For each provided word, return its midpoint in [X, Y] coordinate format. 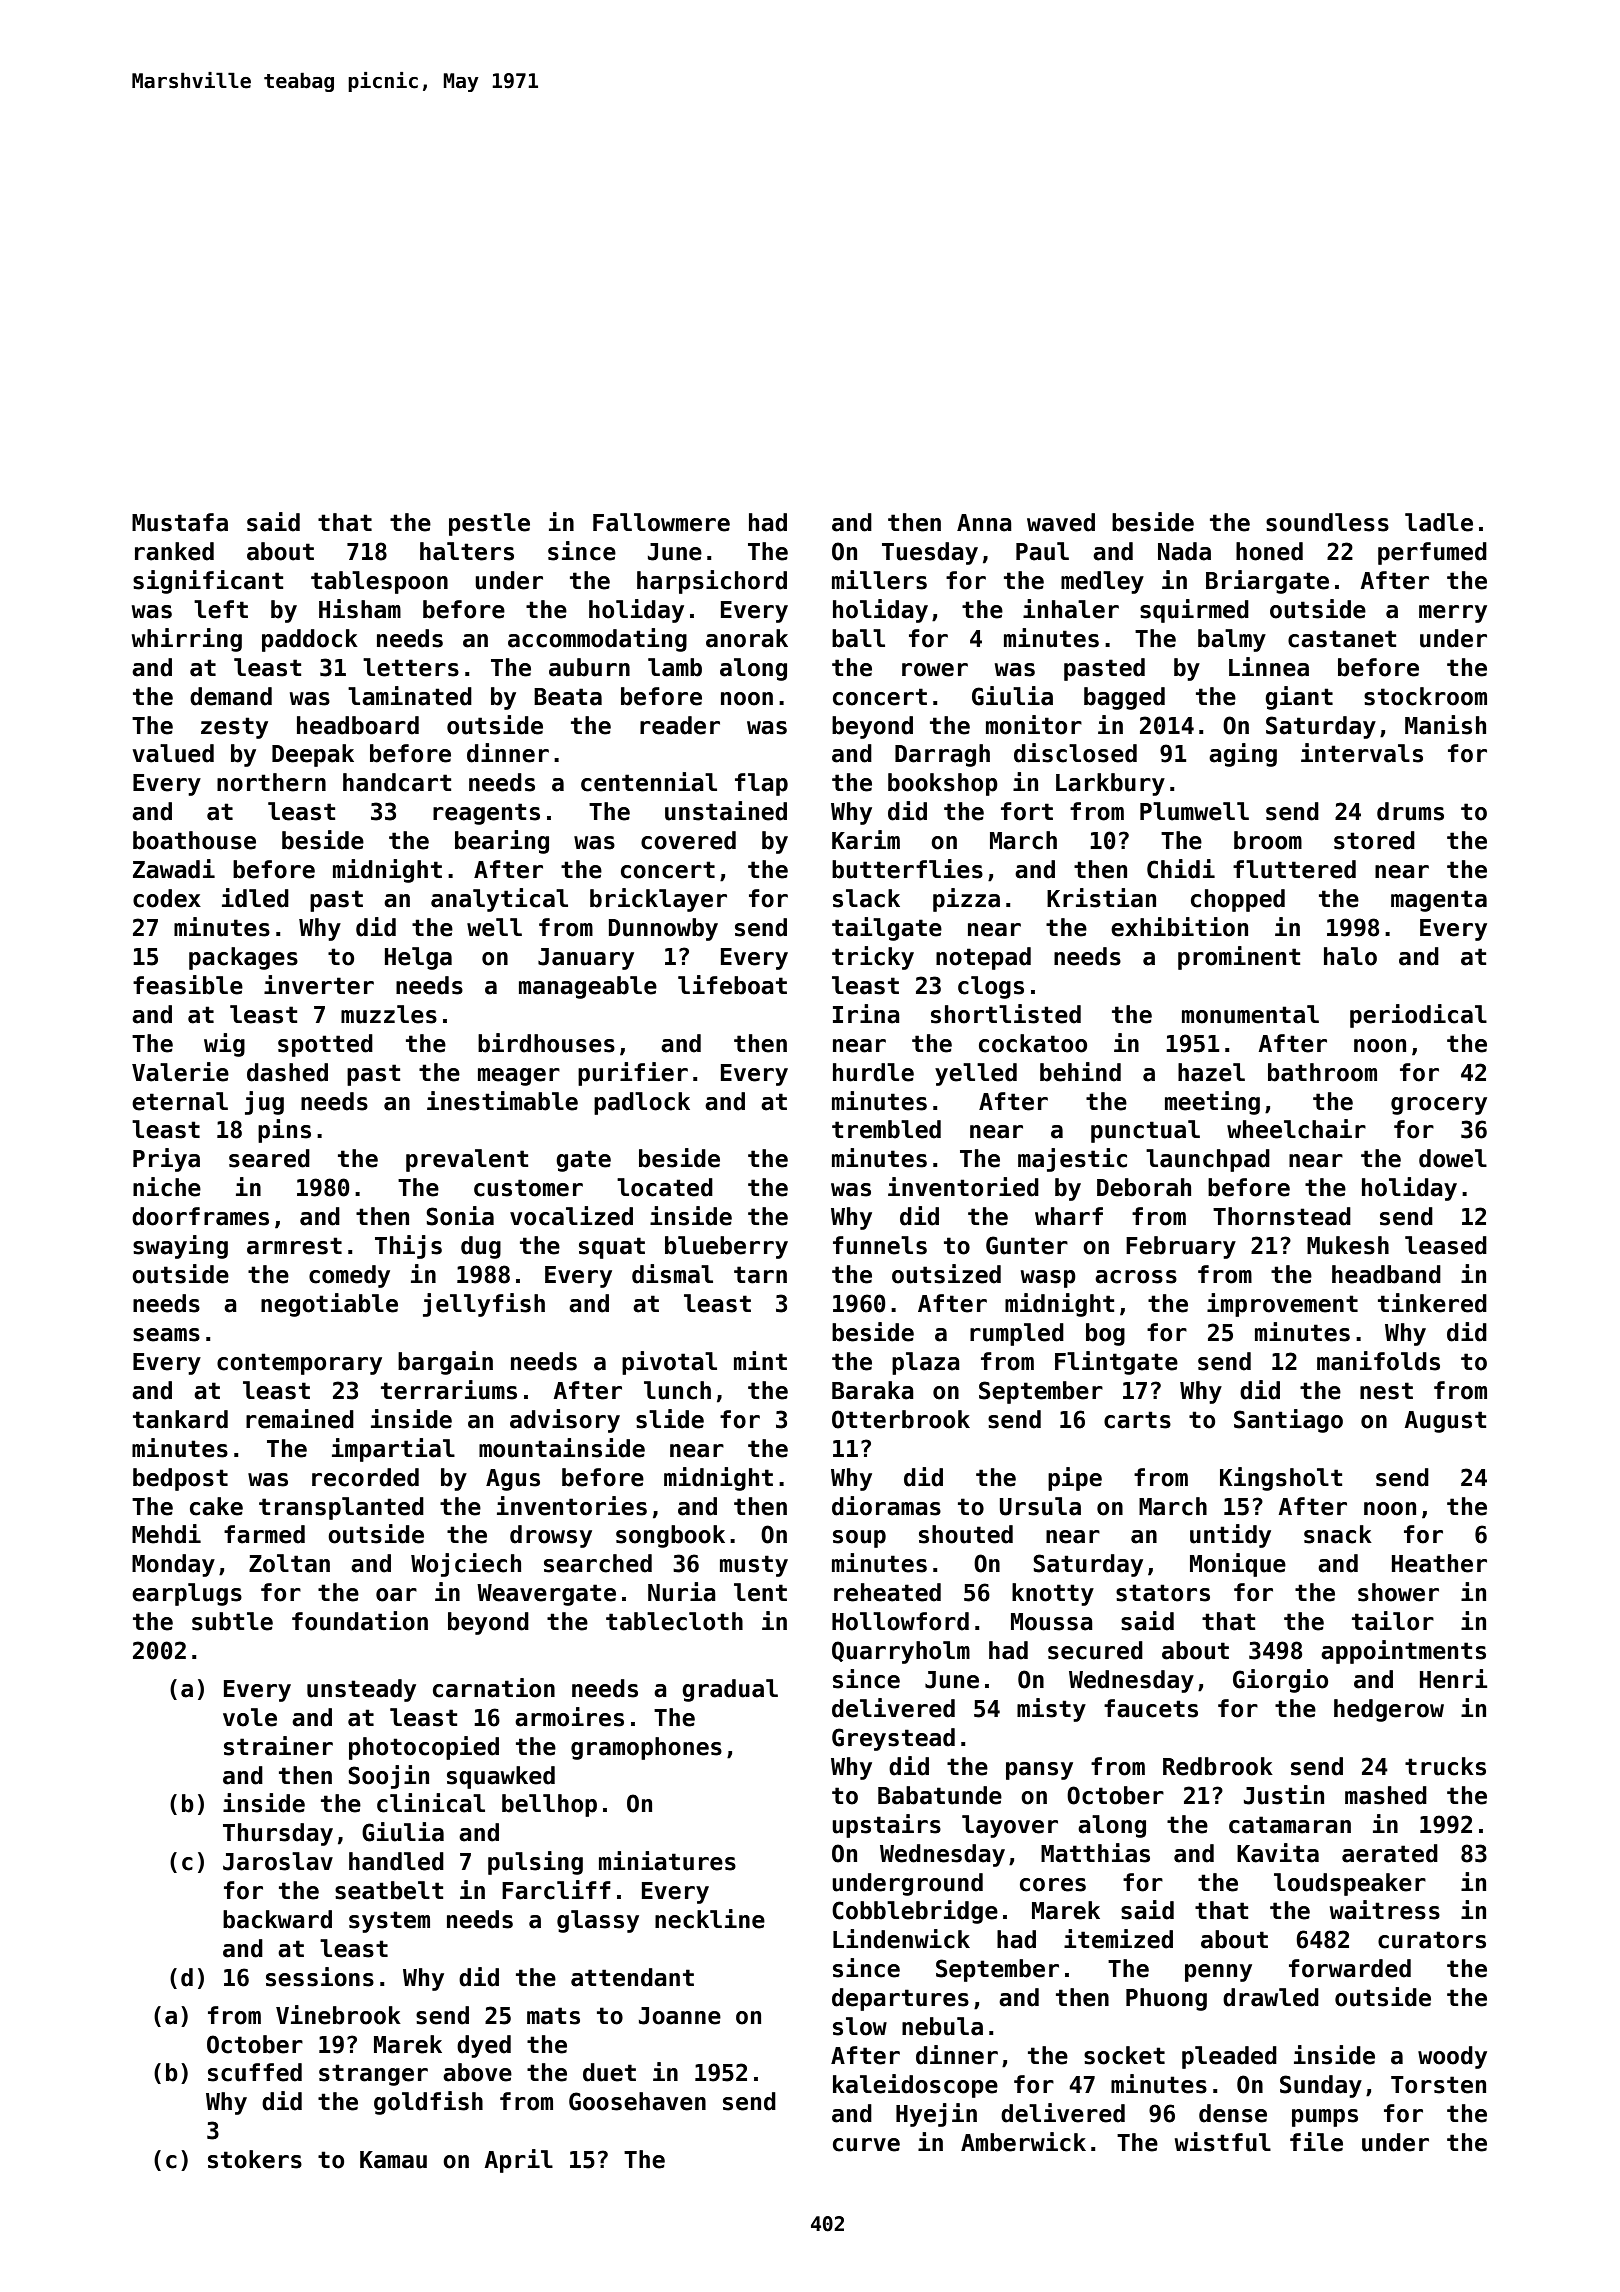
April [518, 2161]
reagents [486, 814]
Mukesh [1348, 1245]
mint [760, 1360]
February [1181, 1247]
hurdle [873, 1072]
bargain [445, 1363]
